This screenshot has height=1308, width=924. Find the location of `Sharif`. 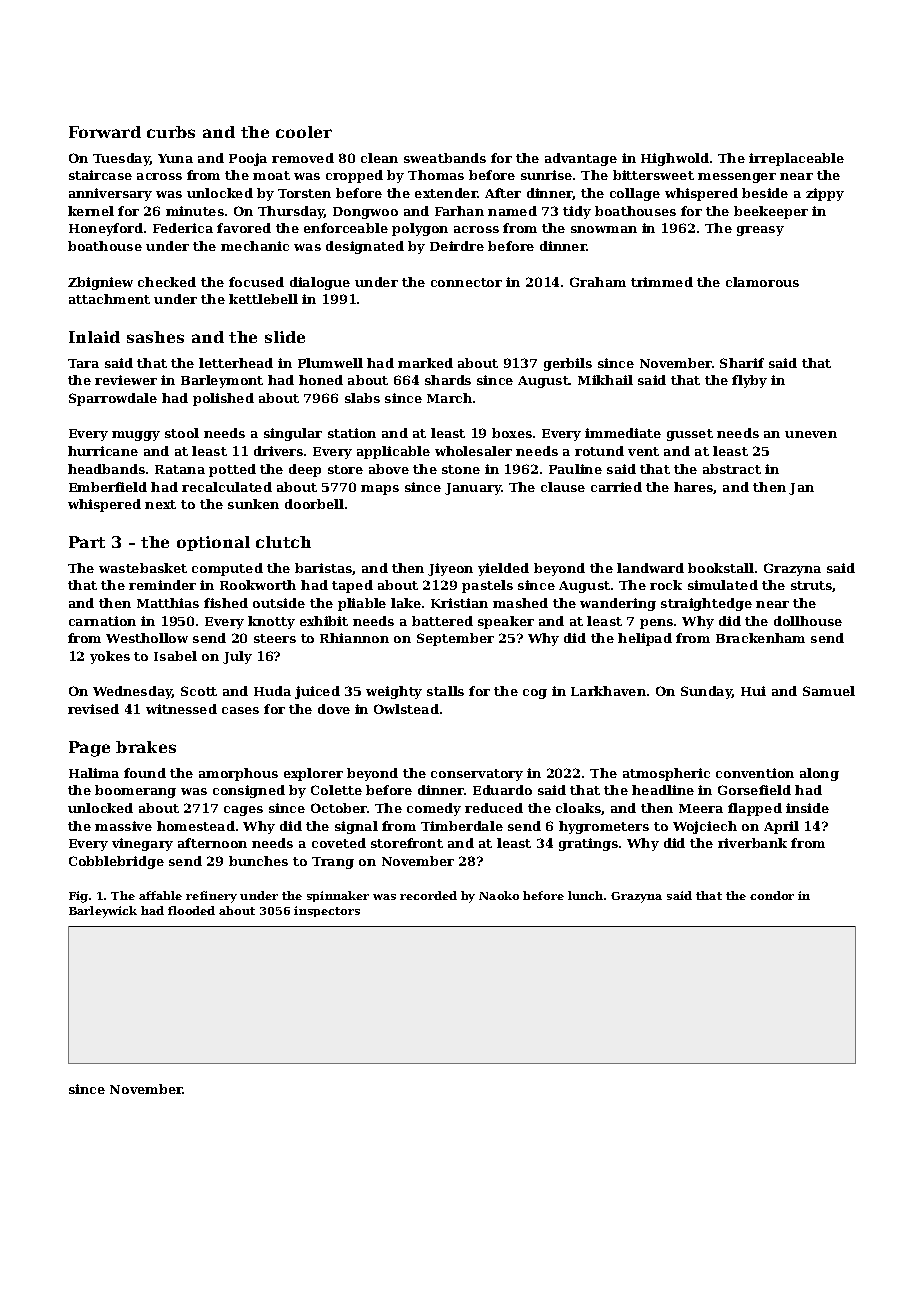

Sharif is located at coordinates (742, 363).
